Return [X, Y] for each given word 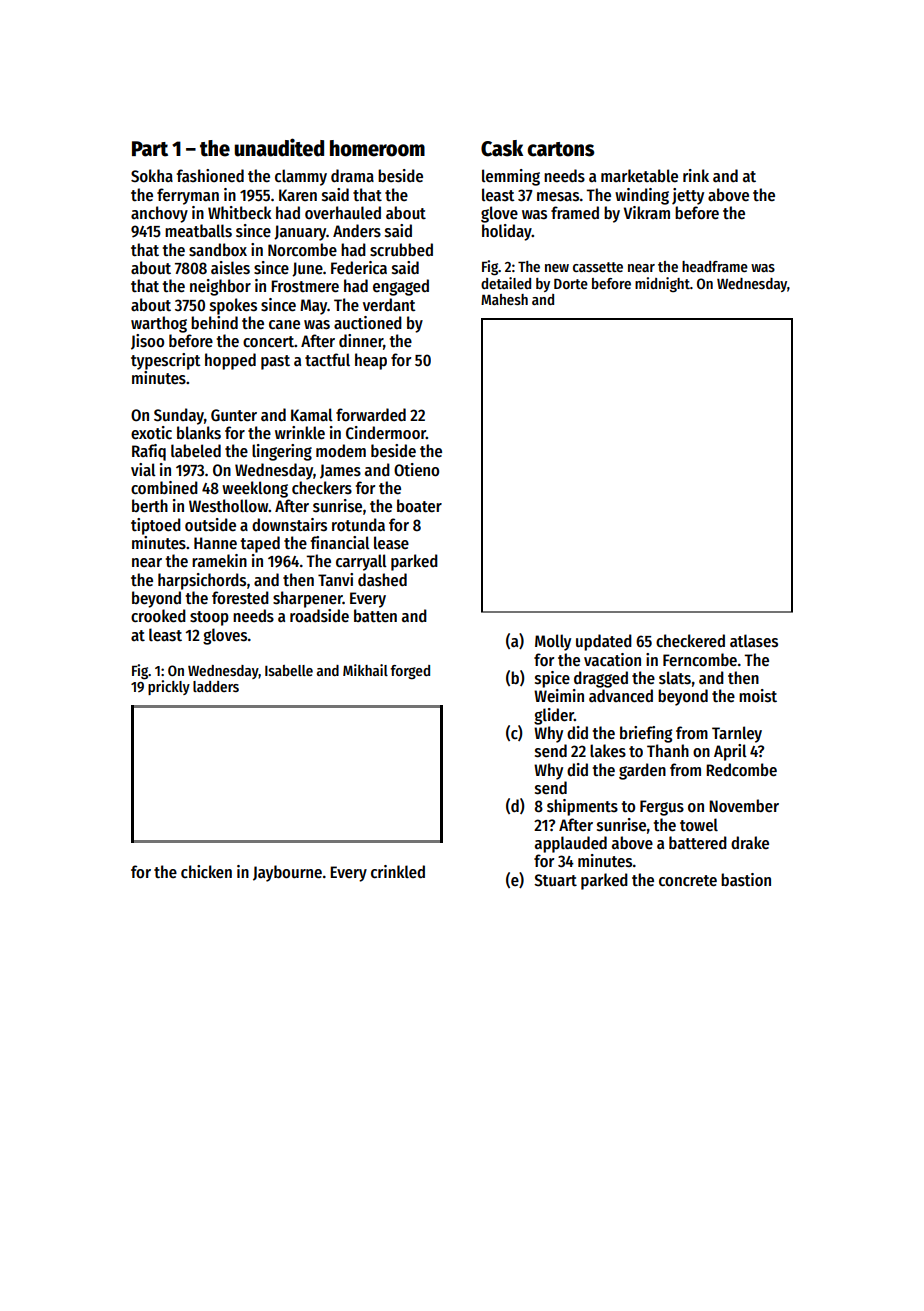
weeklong [255, 489]
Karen [298, 195]
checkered [690, 641]
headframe [715, 266]
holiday [507, 232]
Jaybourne [287, 873]
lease [391, 543]
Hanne [215, 543]
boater [419, 506]
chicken [206, 871]
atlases [754, 641]
